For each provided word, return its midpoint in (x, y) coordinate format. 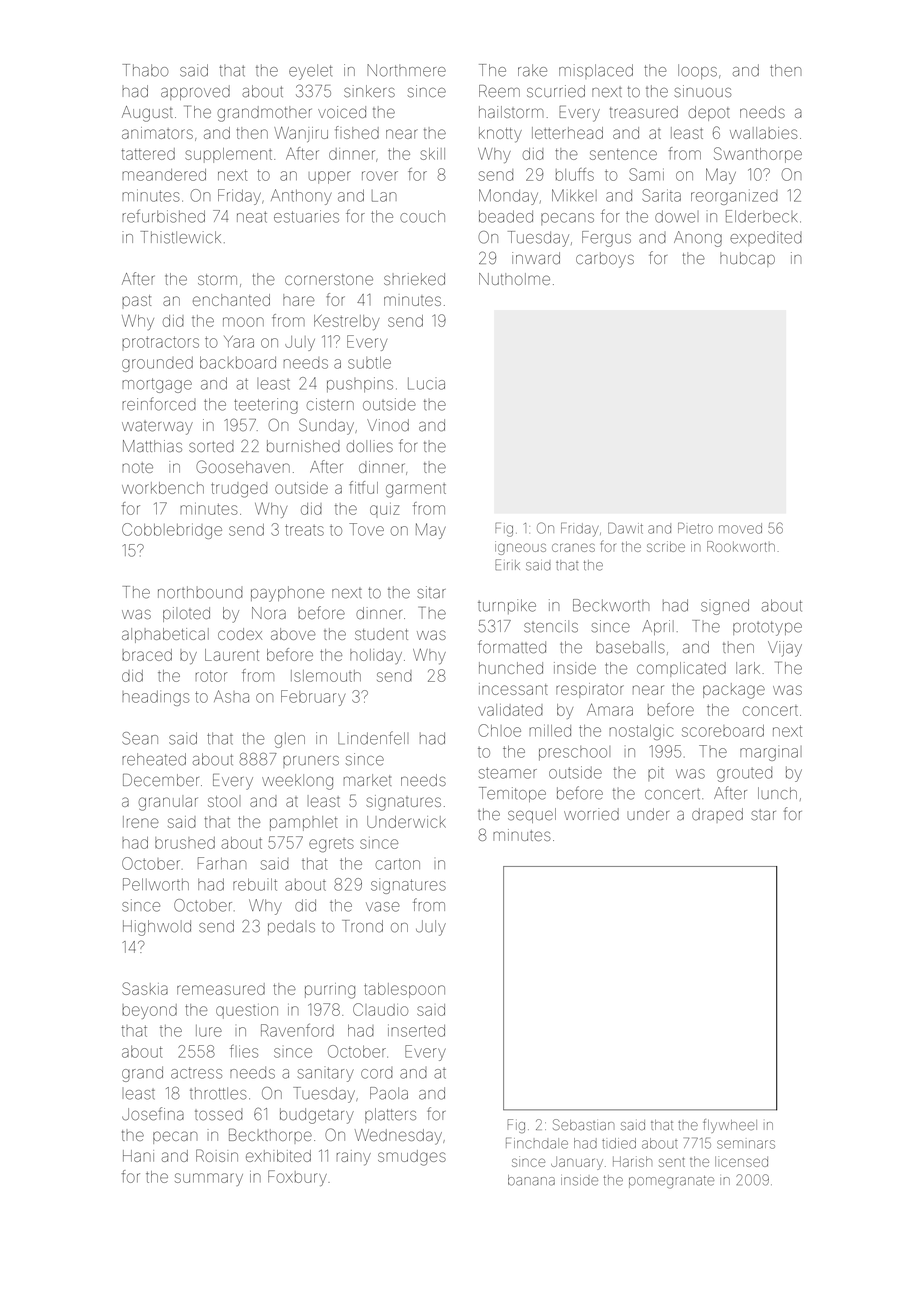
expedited (766, 238)
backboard (238, 362)
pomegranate (671, 1182)
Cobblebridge (172, 531)
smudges (412, 1158)
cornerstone (329, 279)
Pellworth (156, 884)
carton (398, 864)
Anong (698, 239)
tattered (148, 154)
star (763, 815)
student (381, 634)
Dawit (625, 528)
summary (209, 1179)
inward (536, 258)
